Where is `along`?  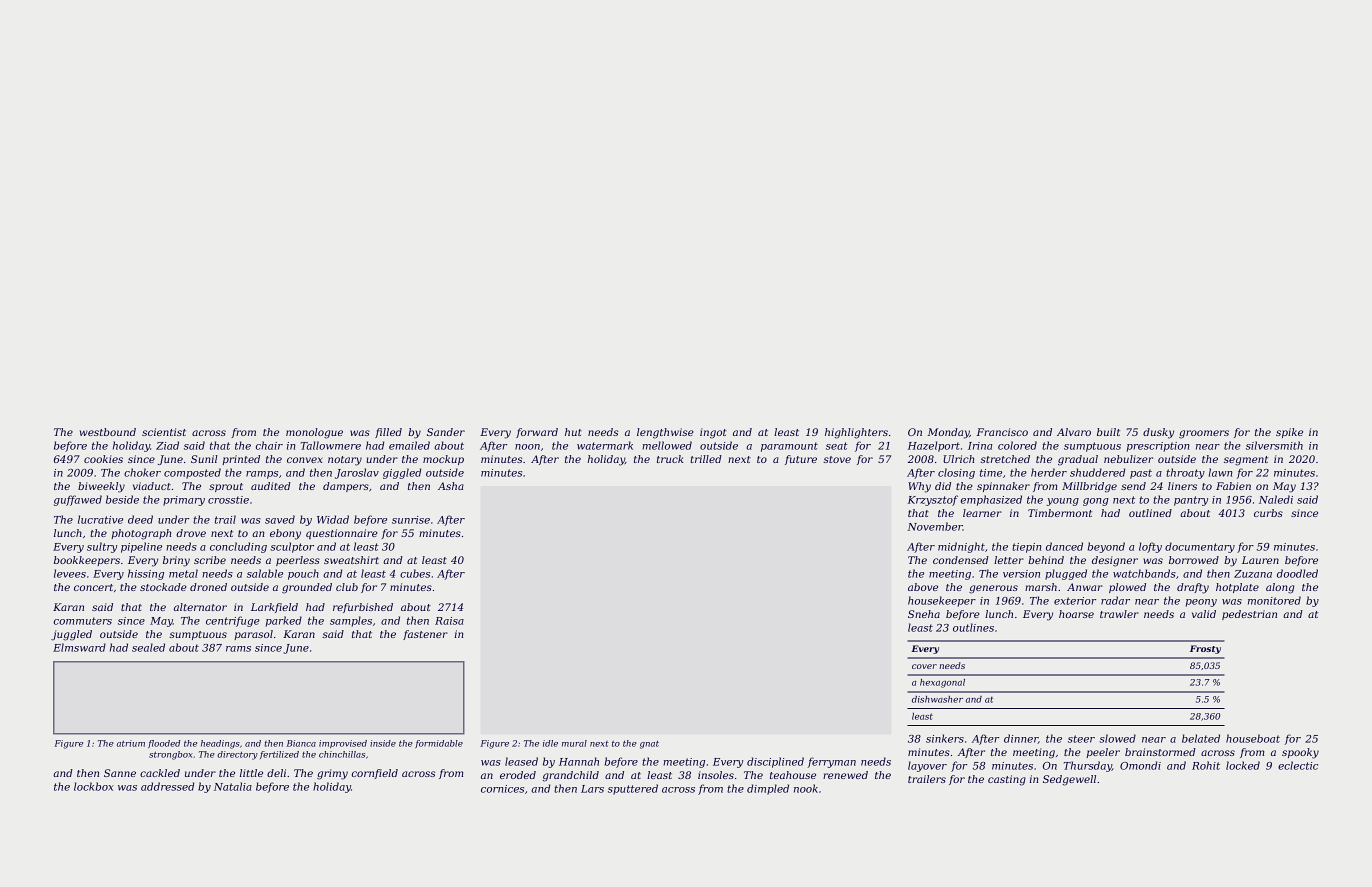
along is located at coordinates (1280, 588).
